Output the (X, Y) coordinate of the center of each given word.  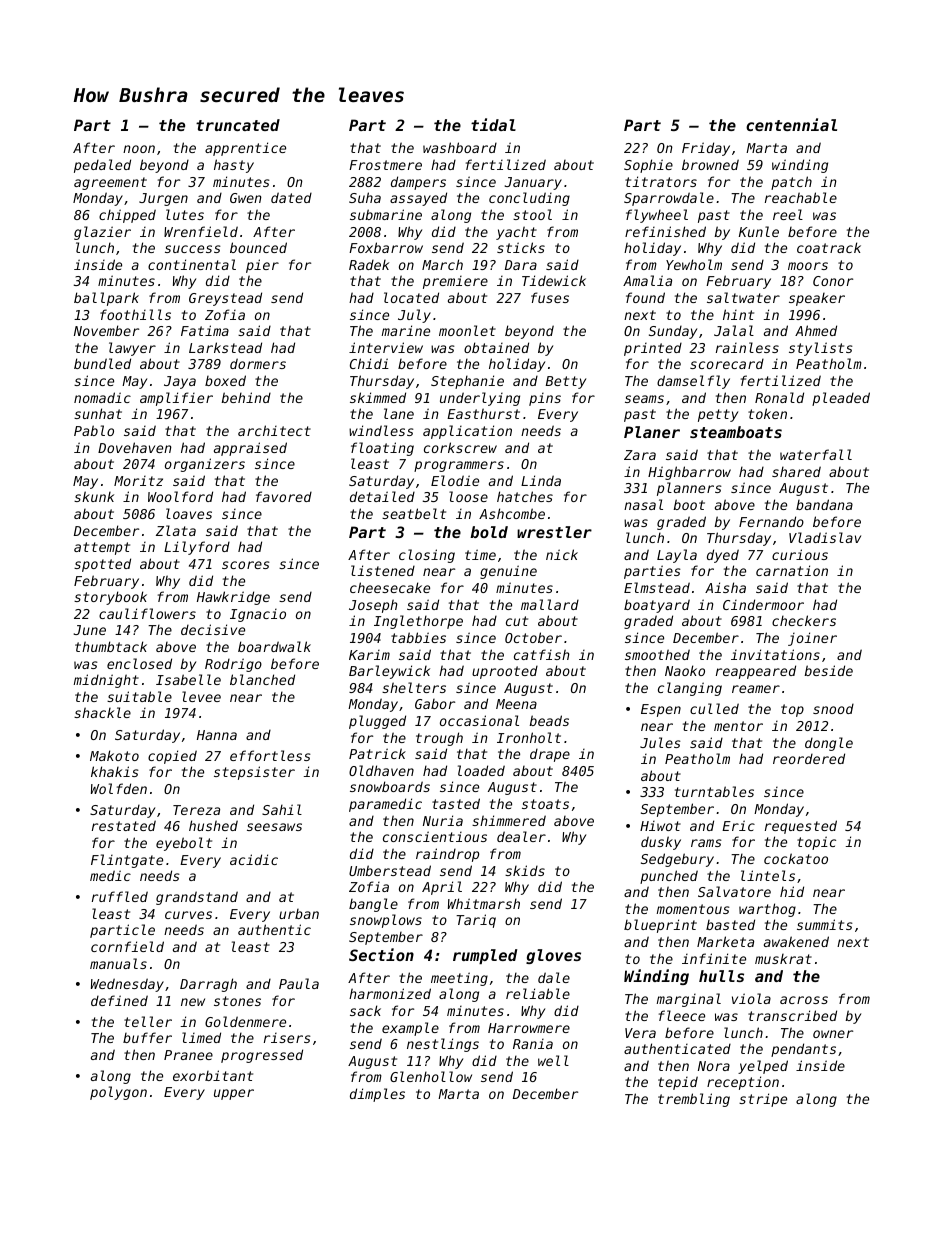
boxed (225, 380)
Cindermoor (763, 604)
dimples (377, 1095)
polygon (118, 1093)
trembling (694, 1100)
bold (489, 532)
